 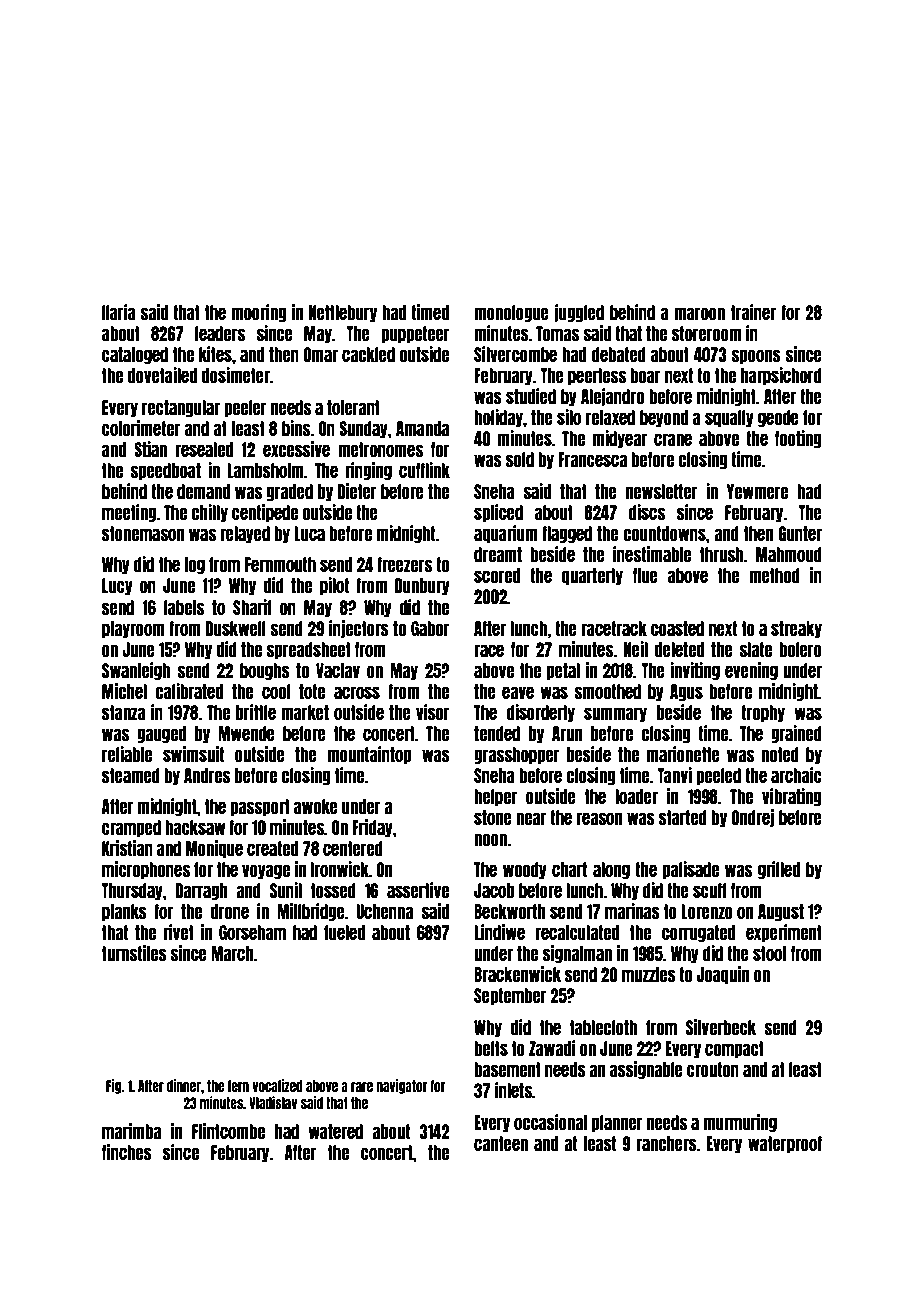 I want to click on labels, so click(x=184, y=607).
